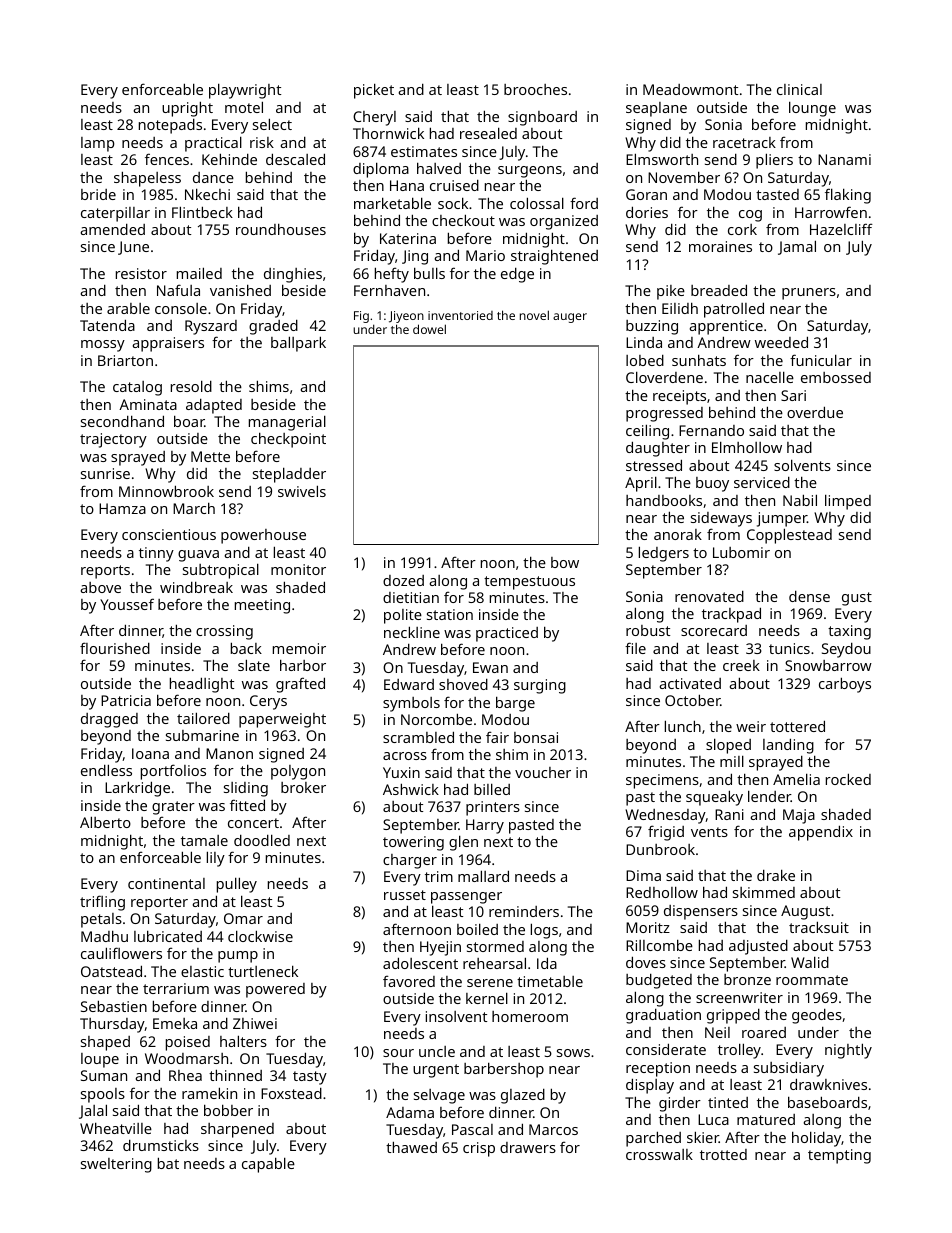  Describe the element at coordinates (535, 89) in the document. I see `brooches` at that location.
